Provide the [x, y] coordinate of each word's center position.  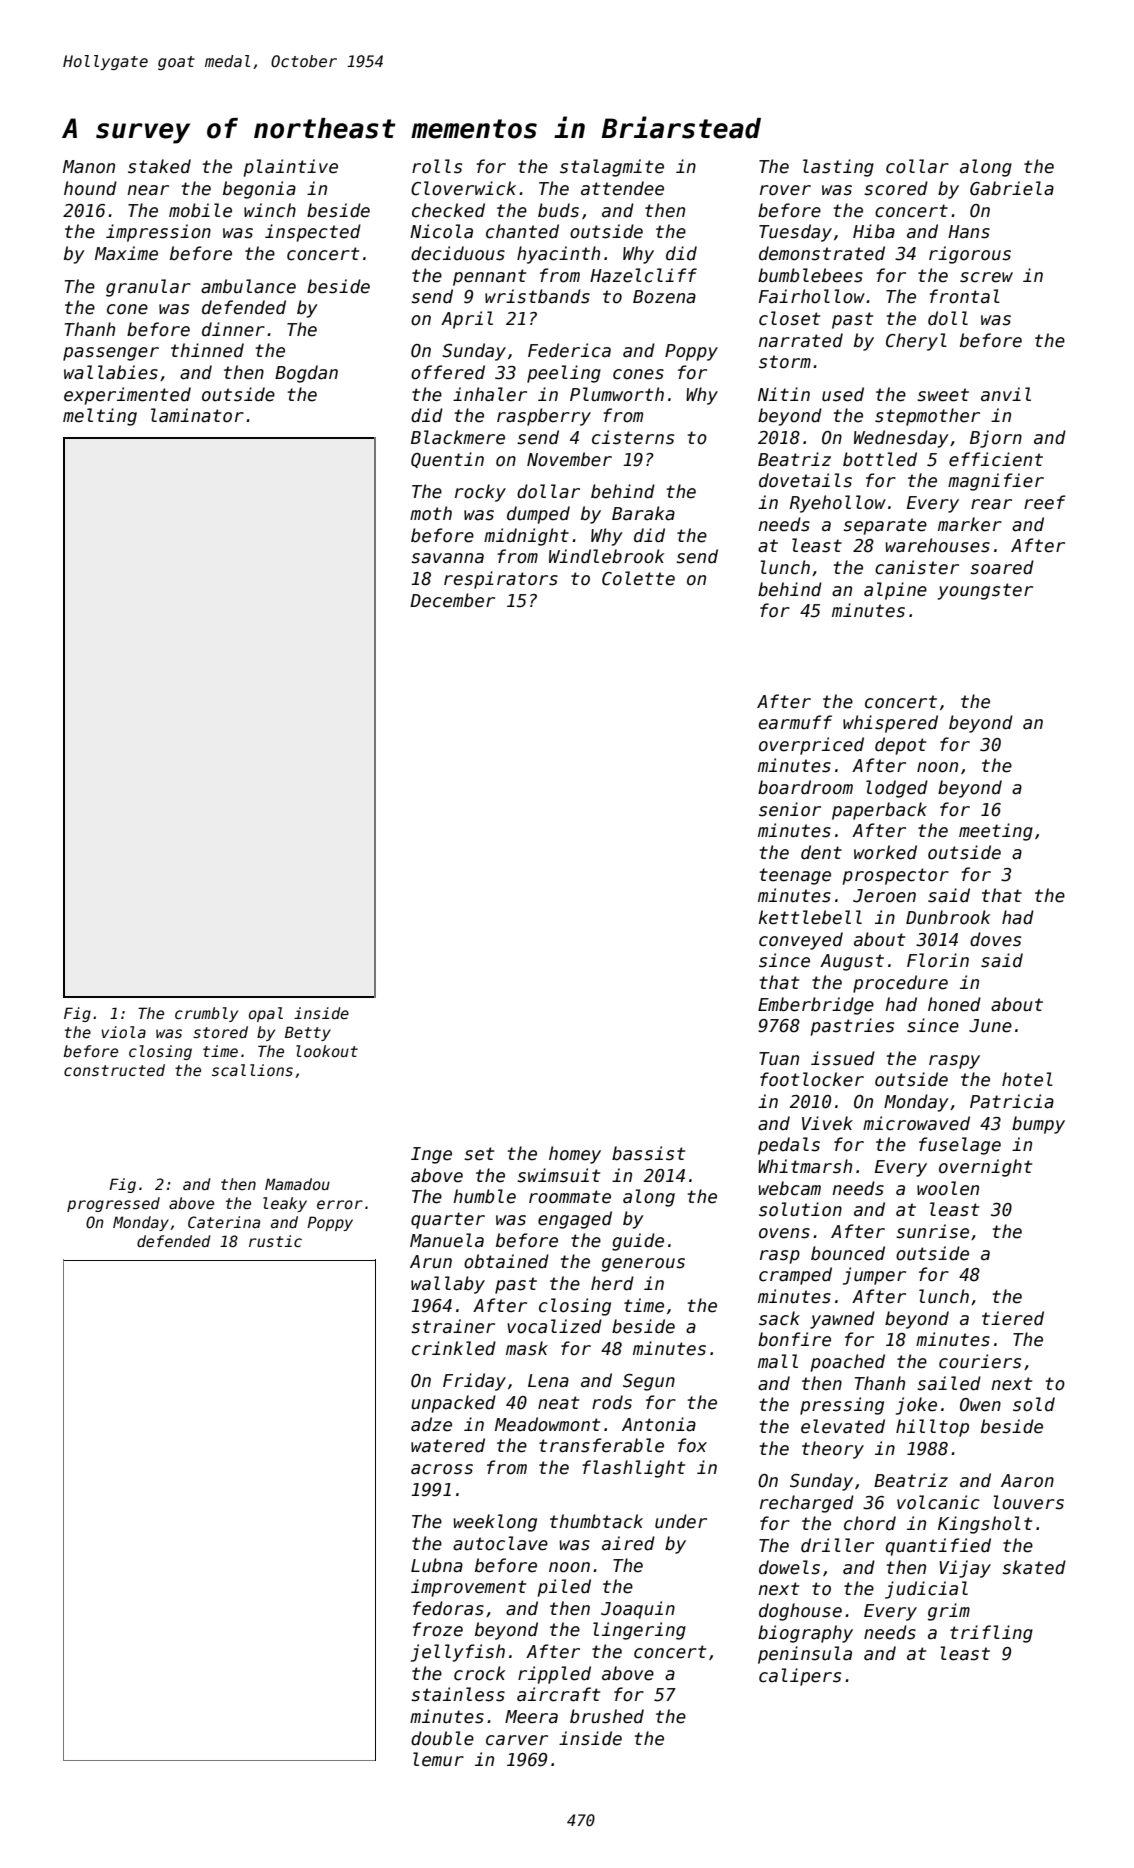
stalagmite [612, 168]
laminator [197, 415]
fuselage [960, 1146]
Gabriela [1012, 188]
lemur [438, 1759]
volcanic [938, 1502]
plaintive [291, 168]
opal [266, 1014]
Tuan [779, 1059]
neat [558, 1403]
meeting [996, 832]
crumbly [206, 1014]
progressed [113, 1204]
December [452, 600]
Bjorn [996, 439]
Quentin [447, 460]
